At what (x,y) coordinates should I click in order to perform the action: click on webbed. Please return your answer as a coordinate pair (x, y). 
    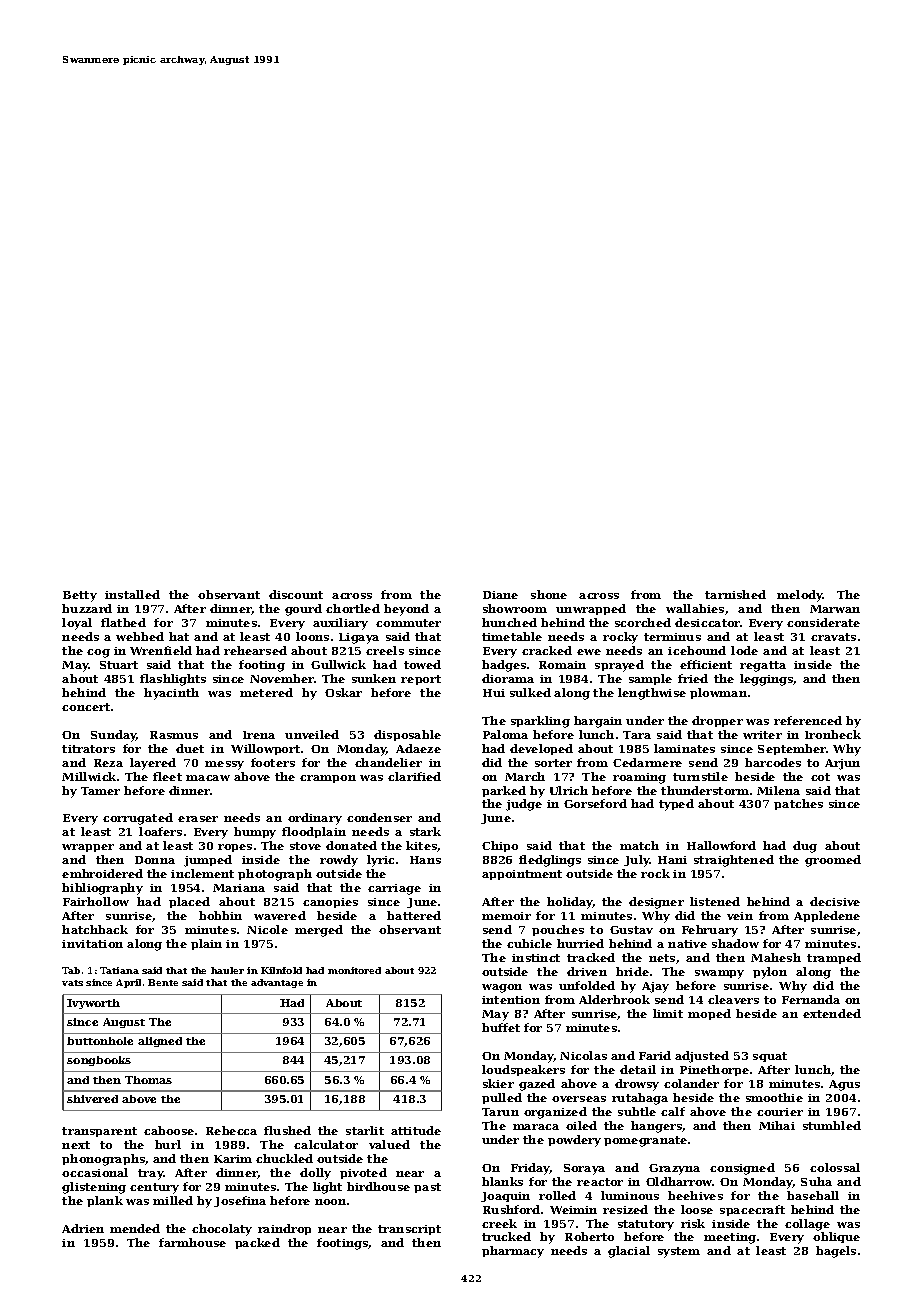
    Looking at the image, I should click on (140, 636).
